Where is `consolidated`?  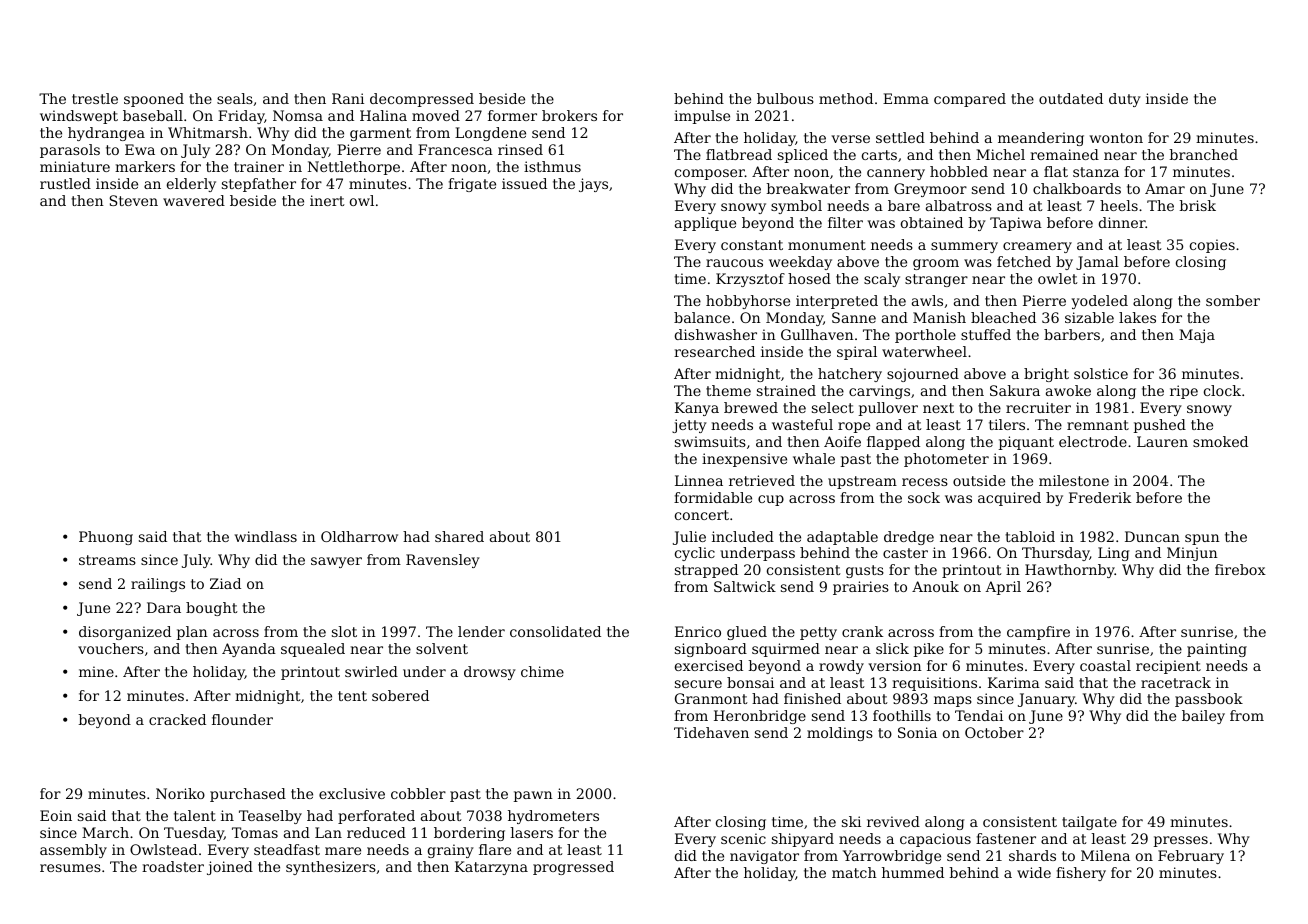 consolidated is located at coordinates (555, 631).
